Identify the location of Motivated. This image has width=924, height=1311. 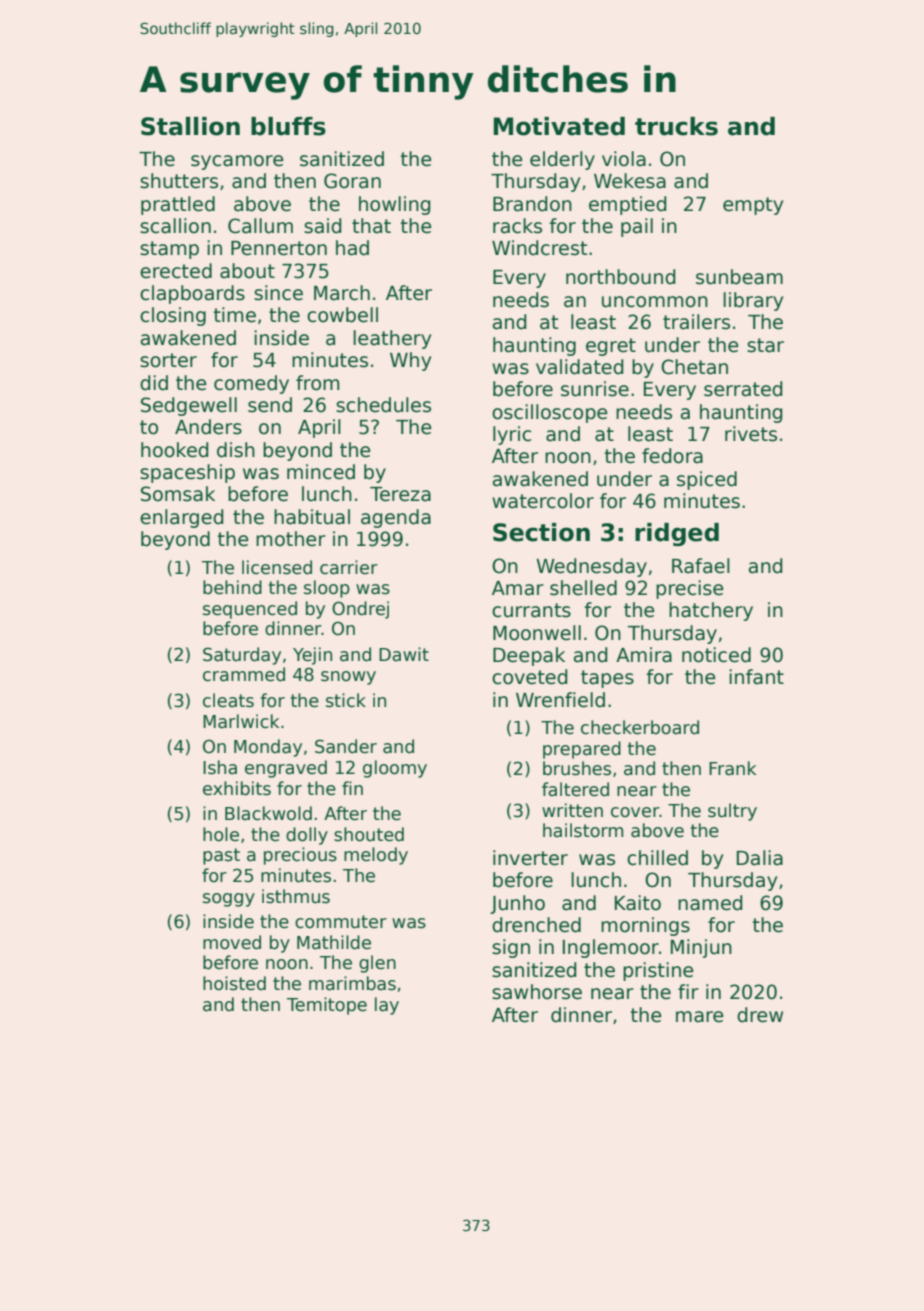
(559, 126).
